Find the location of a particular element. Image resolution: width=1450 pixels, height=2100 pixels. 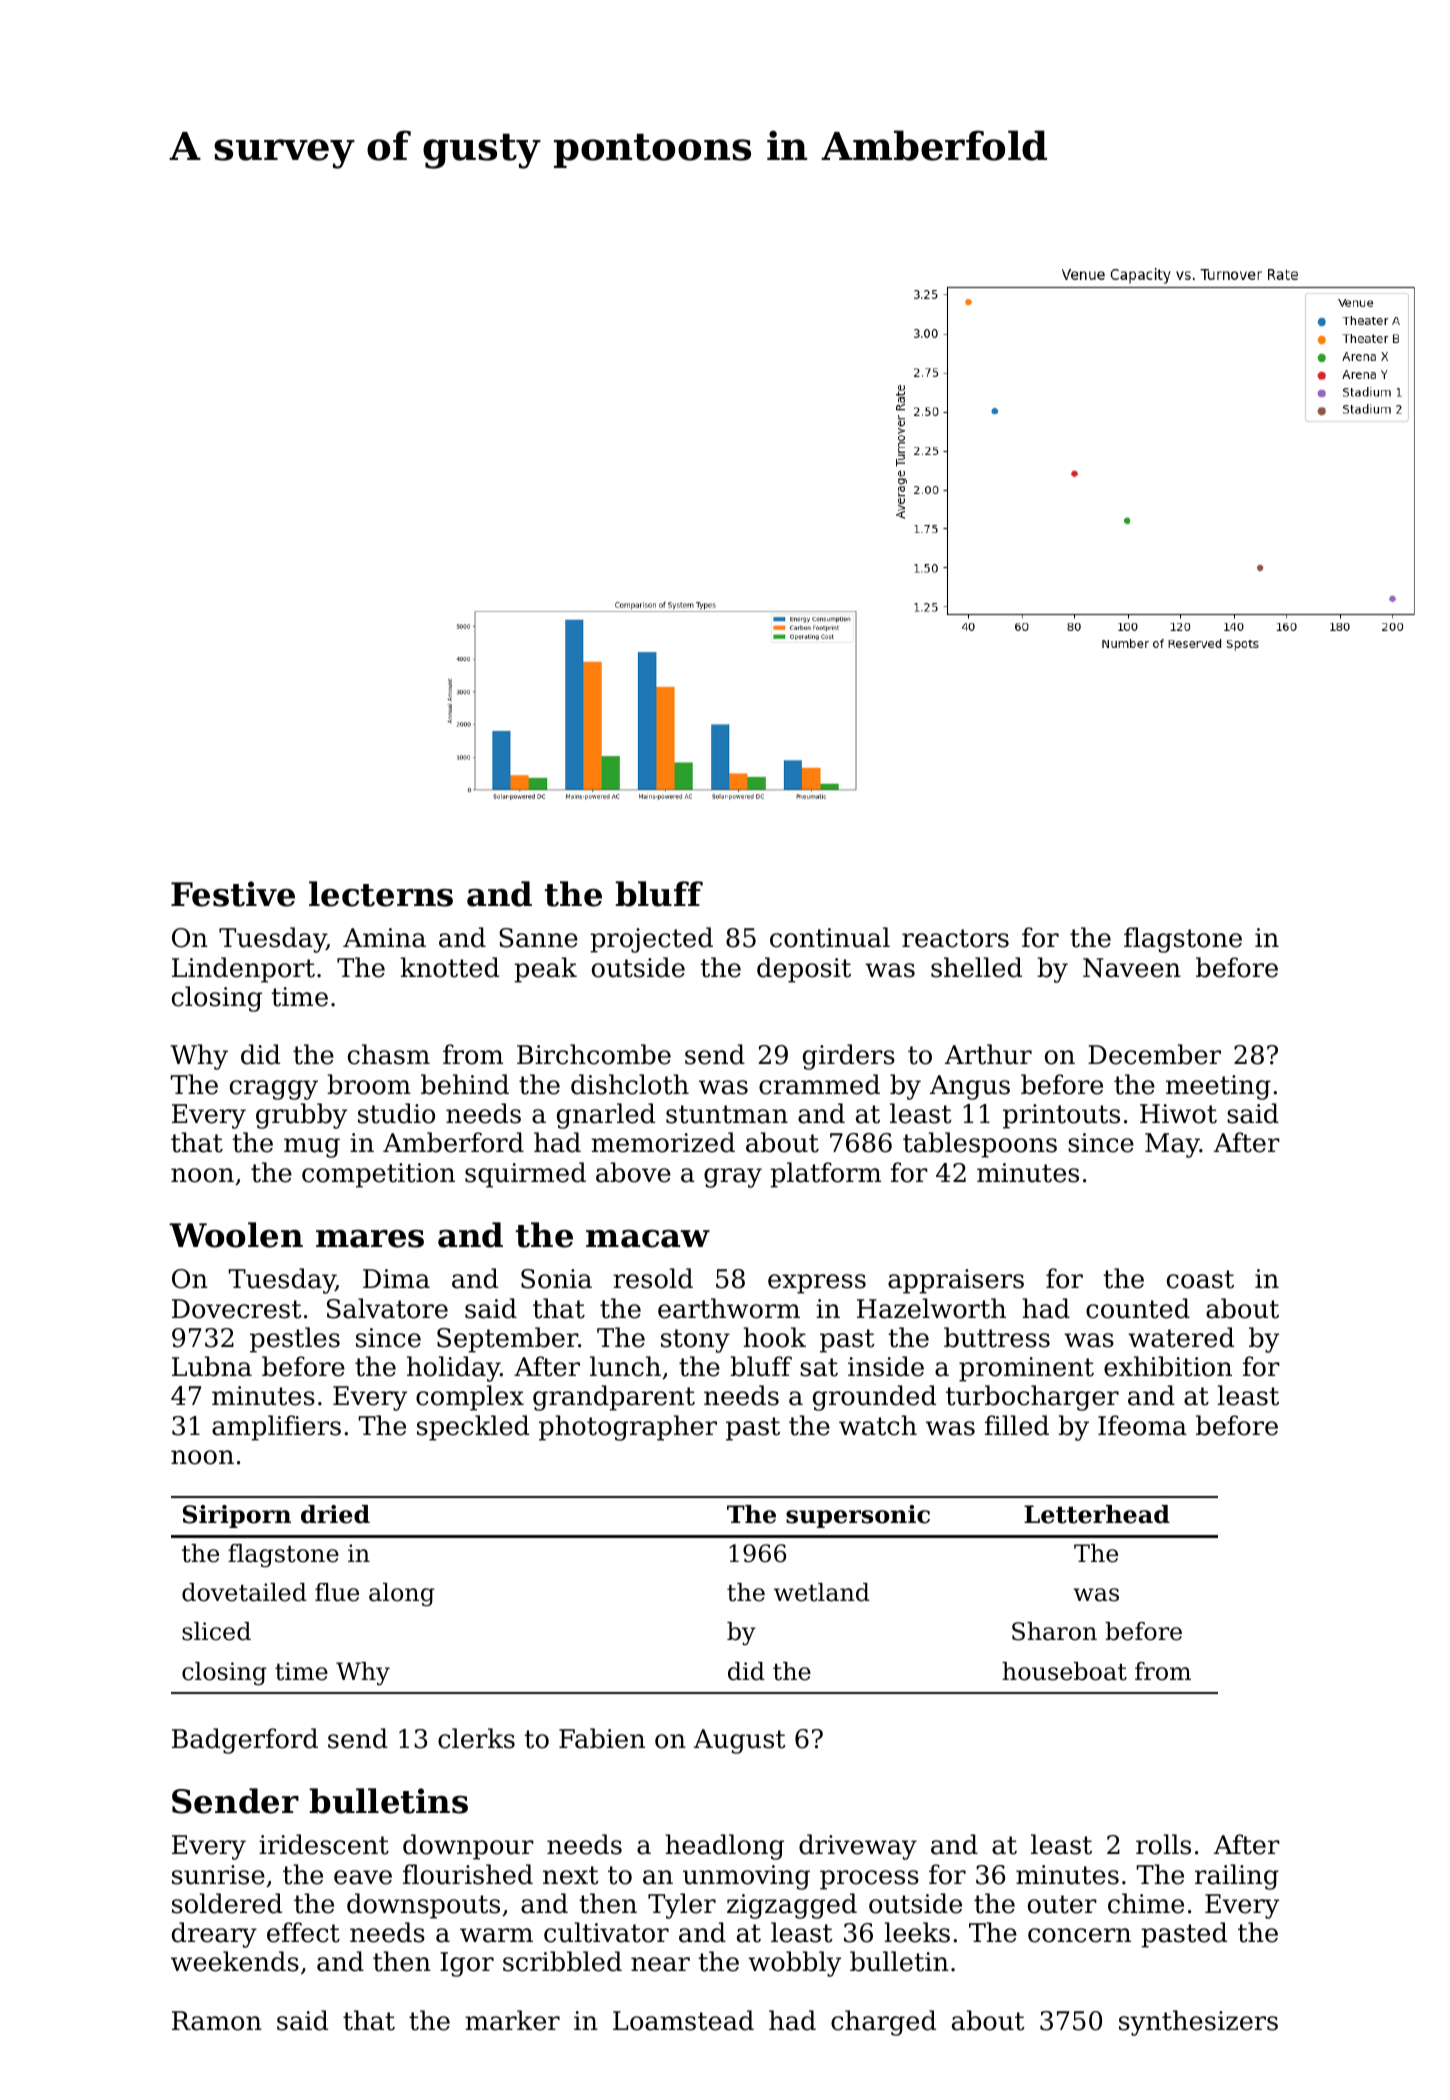

competition is located at coordinates (378, 1175).
